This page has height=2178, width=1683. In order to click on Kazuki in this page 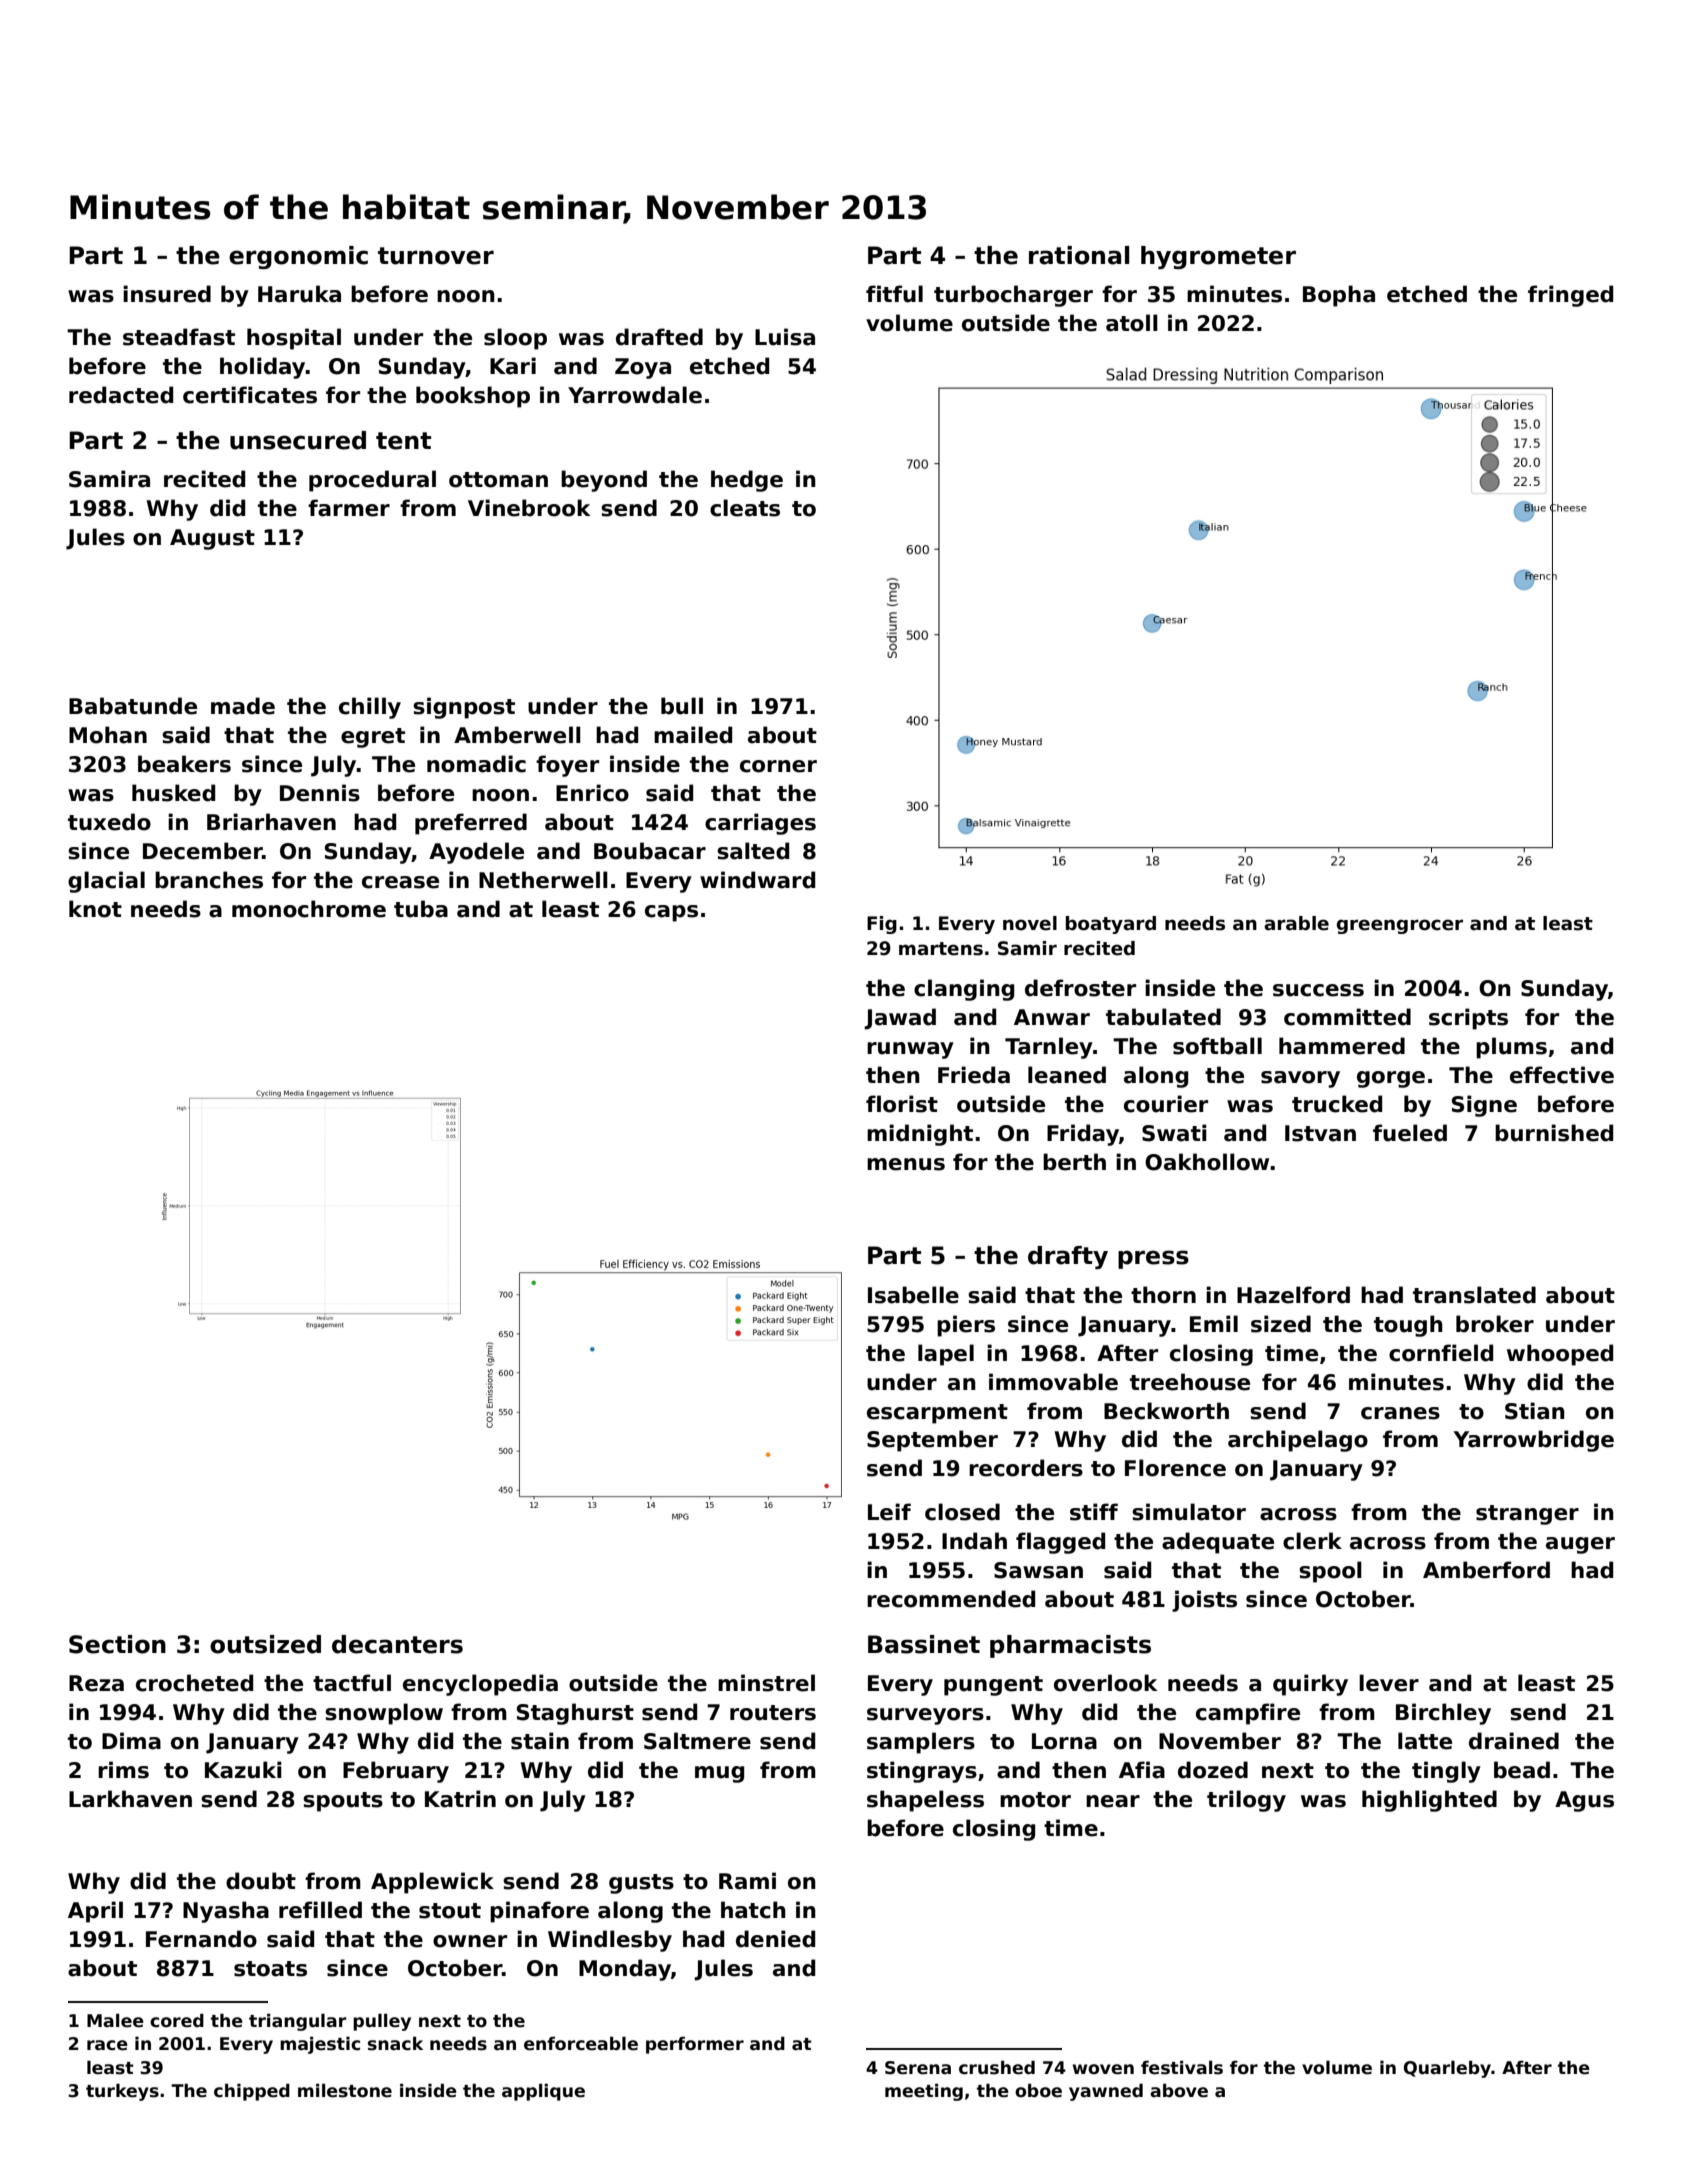, I will do `click(243, 1770)`.
